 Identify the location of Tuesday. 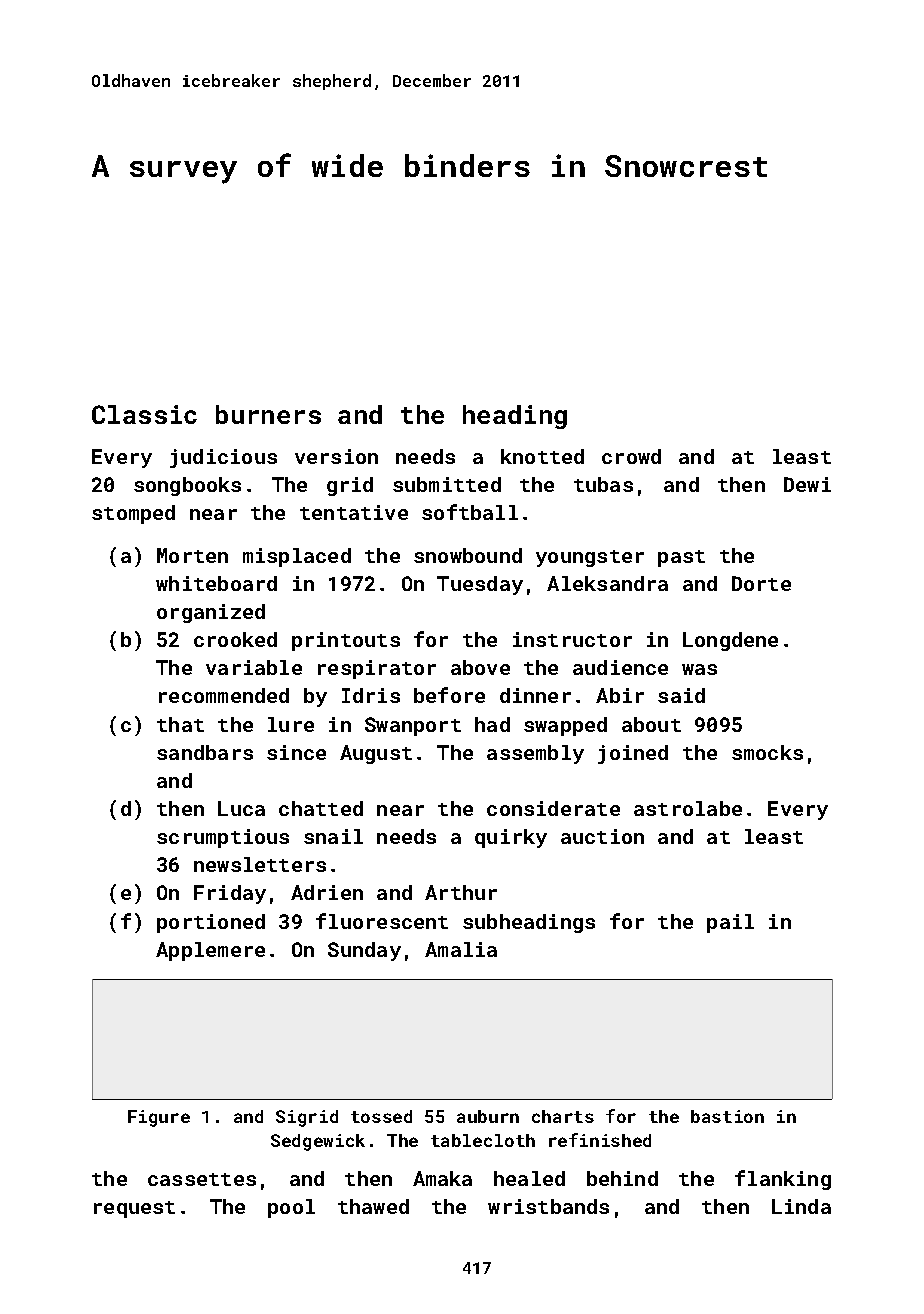
(480, 585).
